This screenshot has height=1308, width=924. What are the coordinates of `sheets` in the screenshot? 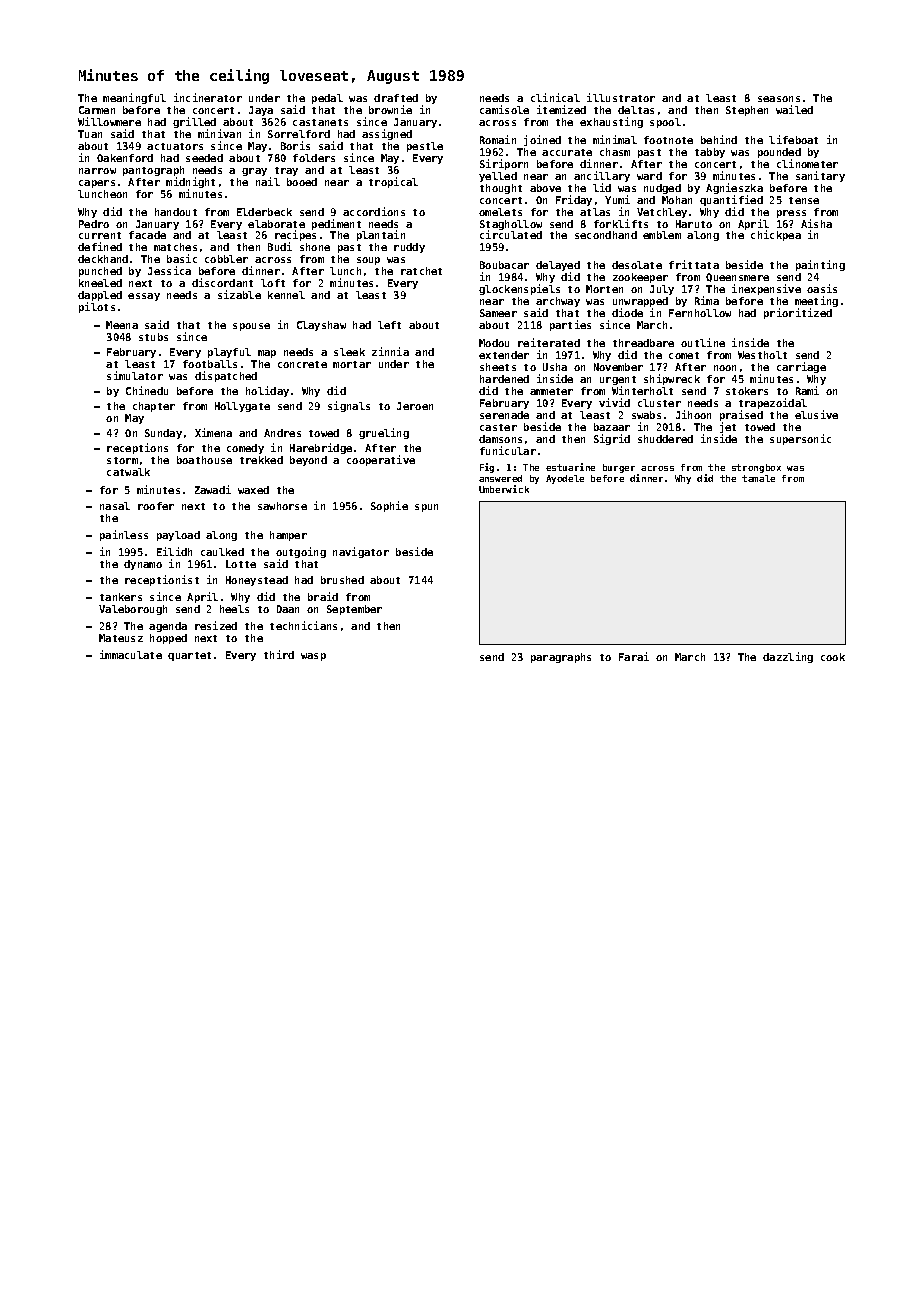 It's located at (498, 367).
